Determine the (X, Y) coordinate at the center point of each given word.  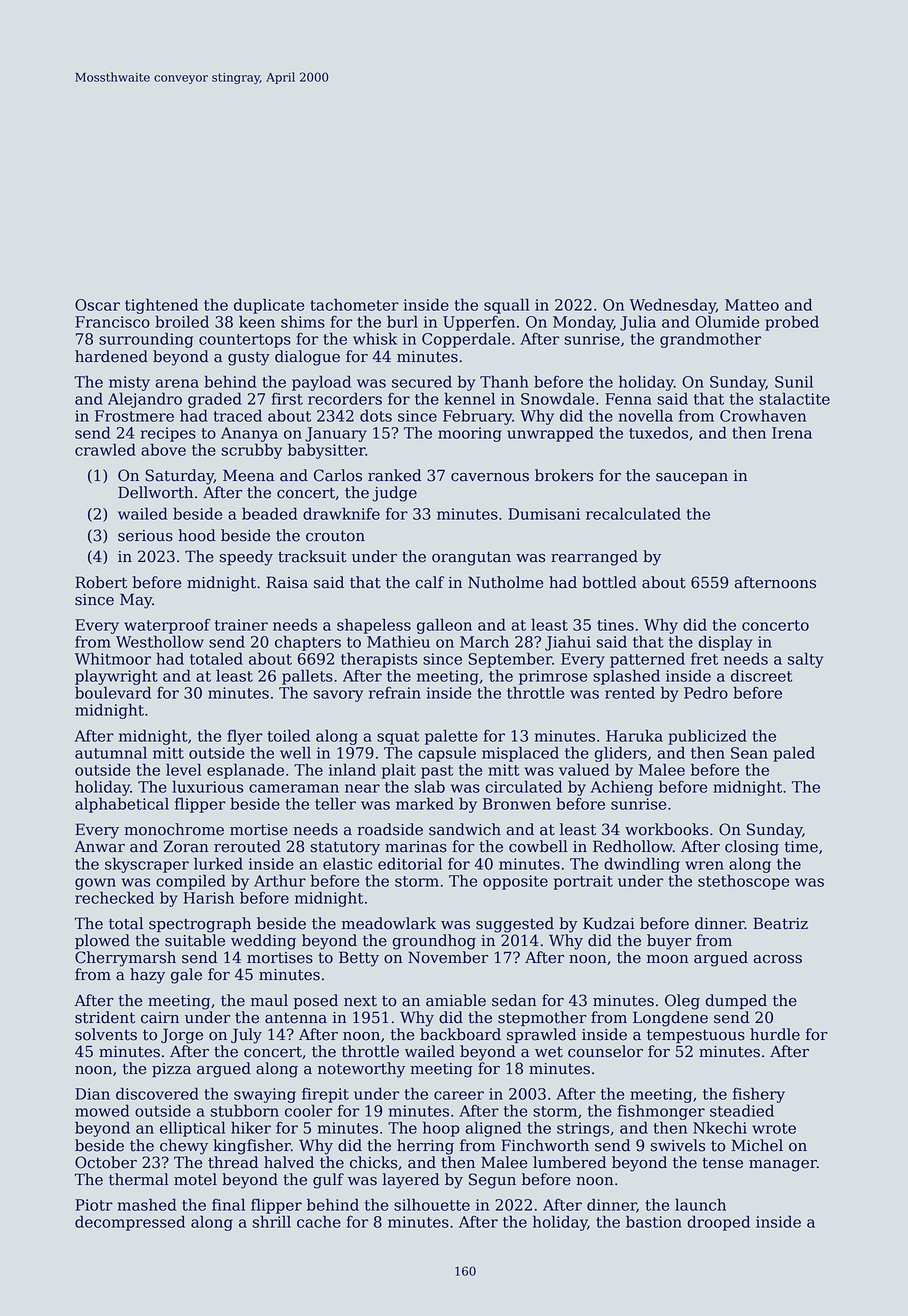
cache (319, 1221)
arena (177, 383)
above (163, 449)
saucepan (692, 478)
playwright (116, 677)
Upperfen (479, 323)
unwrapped (550, 434)
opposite (515, 882)
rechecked (114, 897)
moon (668, 959)
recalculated (633, 513)
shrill (272, 1221)
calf (429, 582)
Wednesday (672, 306)
